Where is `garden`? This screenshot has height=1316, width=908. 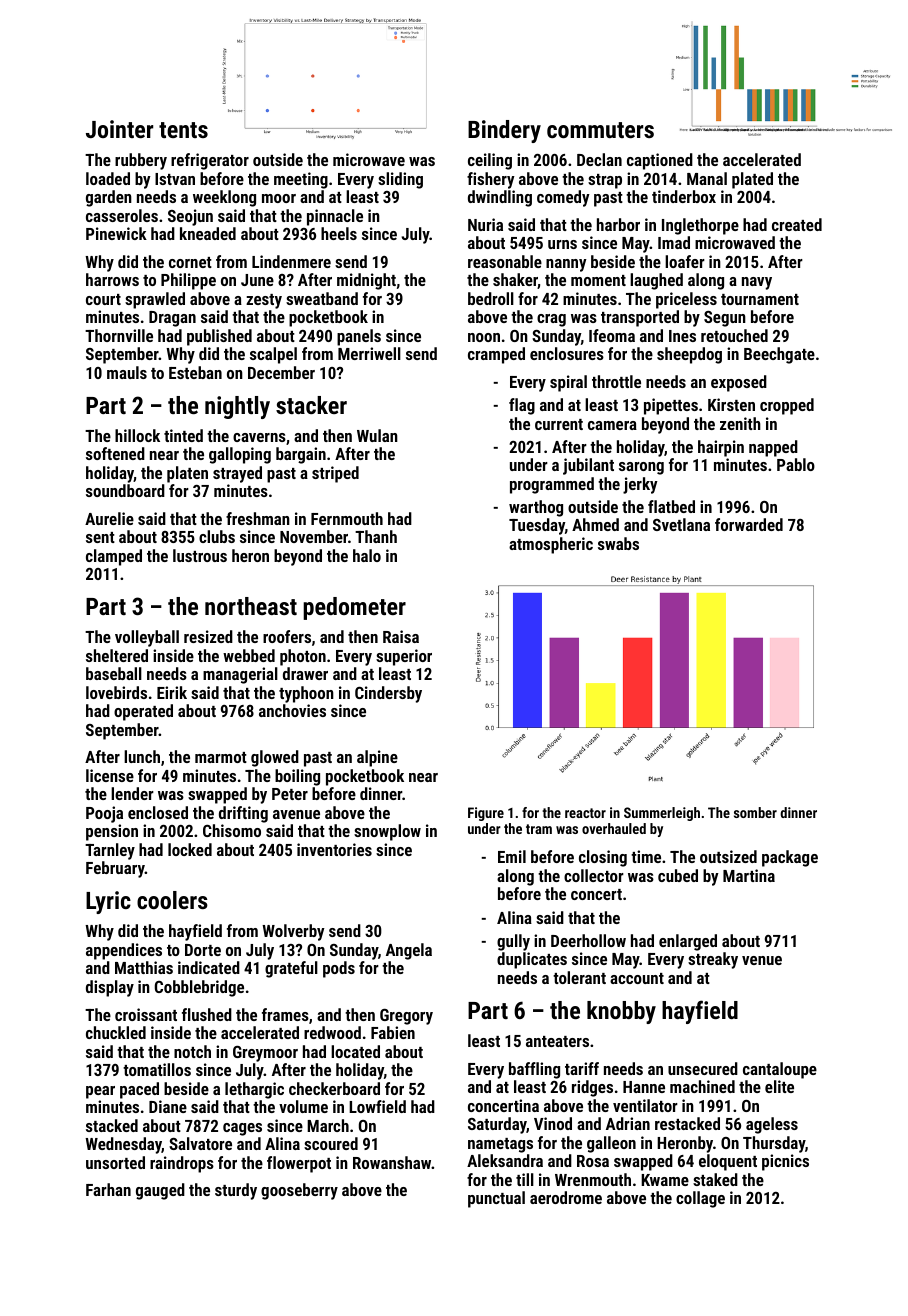
garden is located at coordinates (109, 198).
